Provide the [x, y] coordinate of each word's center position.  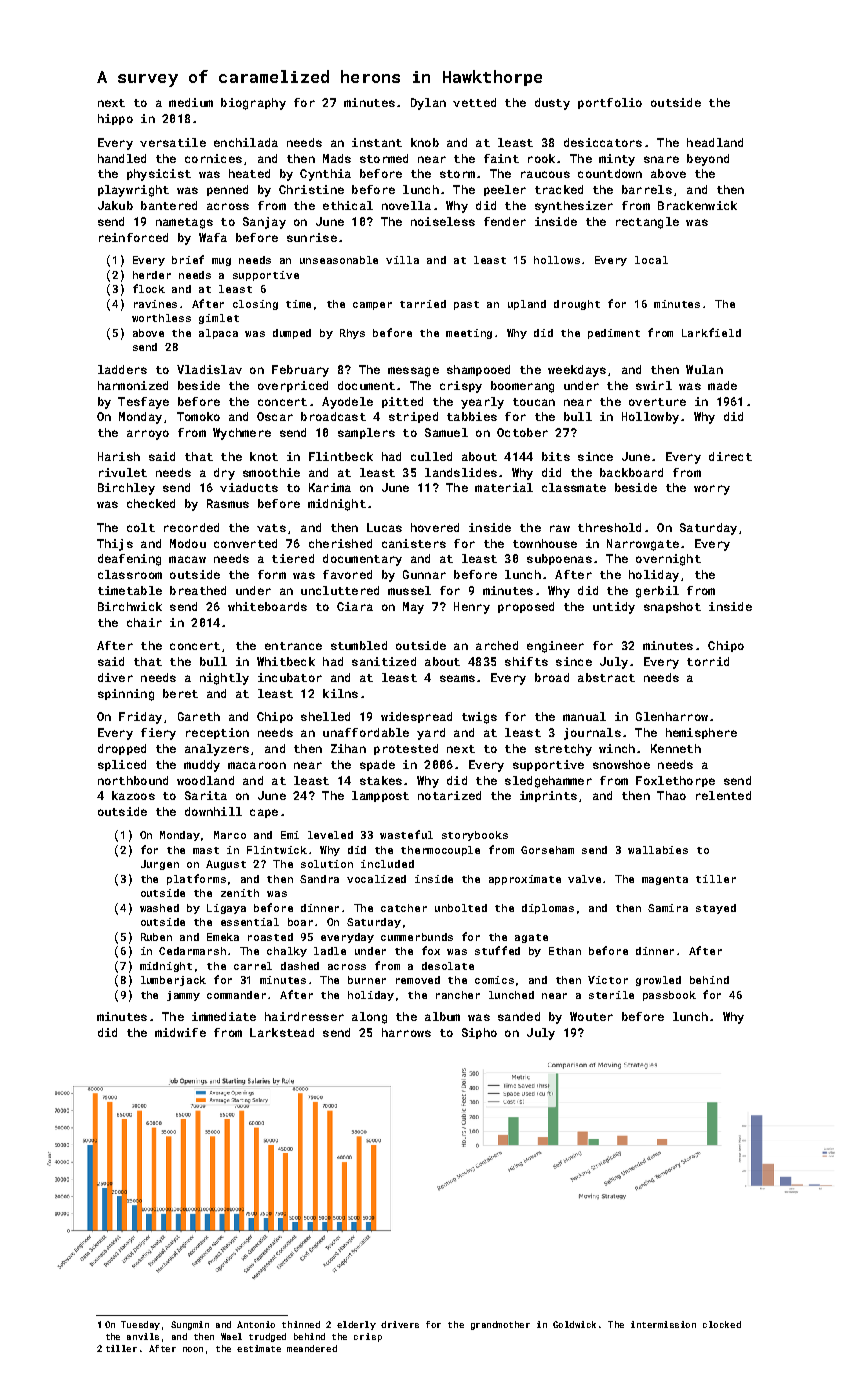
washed [159, 908]
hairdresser [304, 1016]
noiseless [443, 221]
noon [193, 1349]
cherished [340, 543]
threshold [609, 527]
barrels [647, 189]
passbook [669, 996]
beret [180, 693]
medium [191, 102]
